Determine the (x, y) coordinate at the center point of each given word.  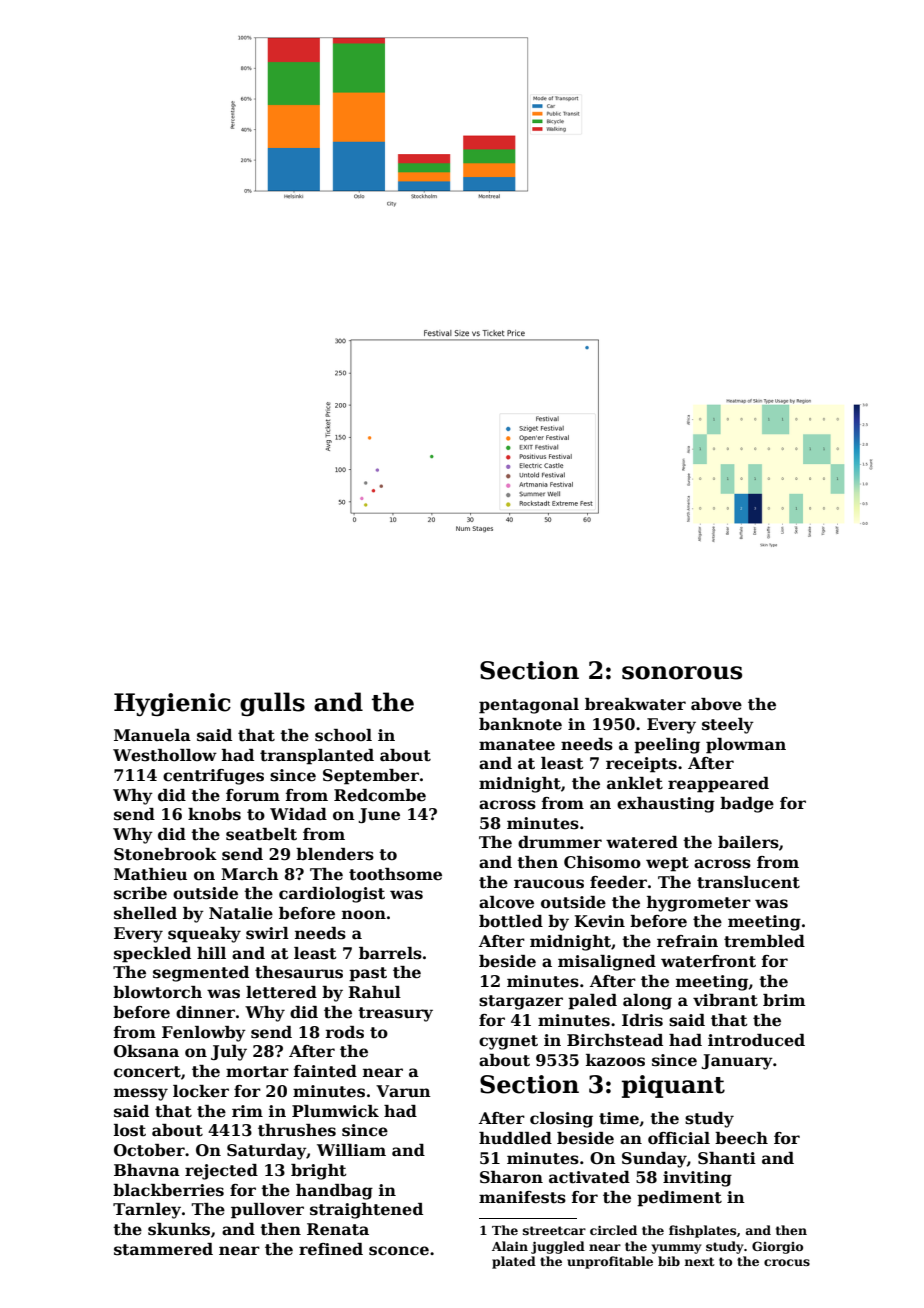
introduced (756, 1040)
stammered (163, 1249)
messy (141, 1094)
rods (345, 1032)
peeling (667, 746)
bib (669, 1261)
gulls (272, 704)
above (716, 704)
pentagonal (529, 706)
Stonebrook (165, 854)
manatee (517, 745)
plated (514, 1262)
